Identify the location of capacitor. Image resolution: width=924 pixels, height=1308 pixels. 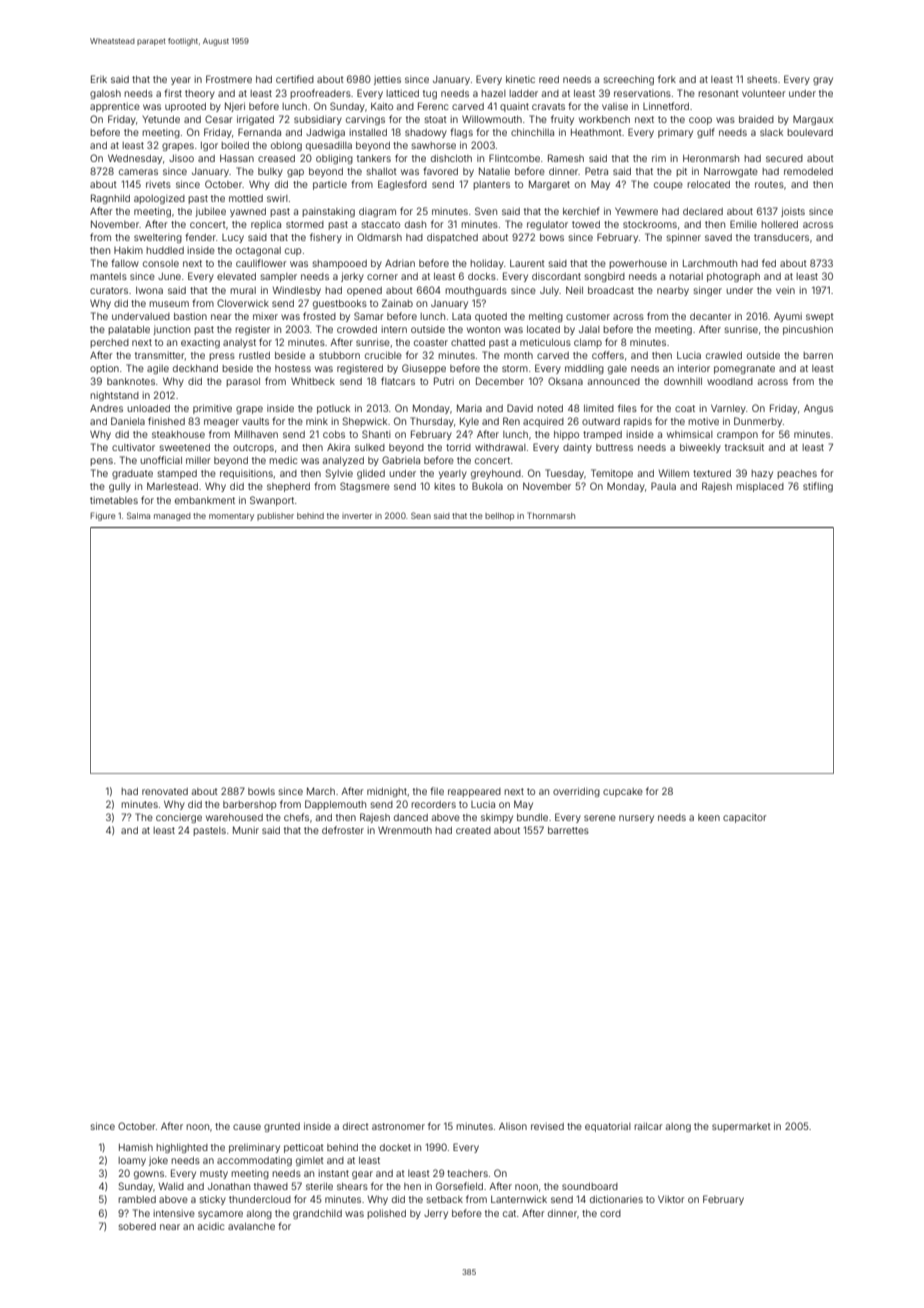
(744, 818).
